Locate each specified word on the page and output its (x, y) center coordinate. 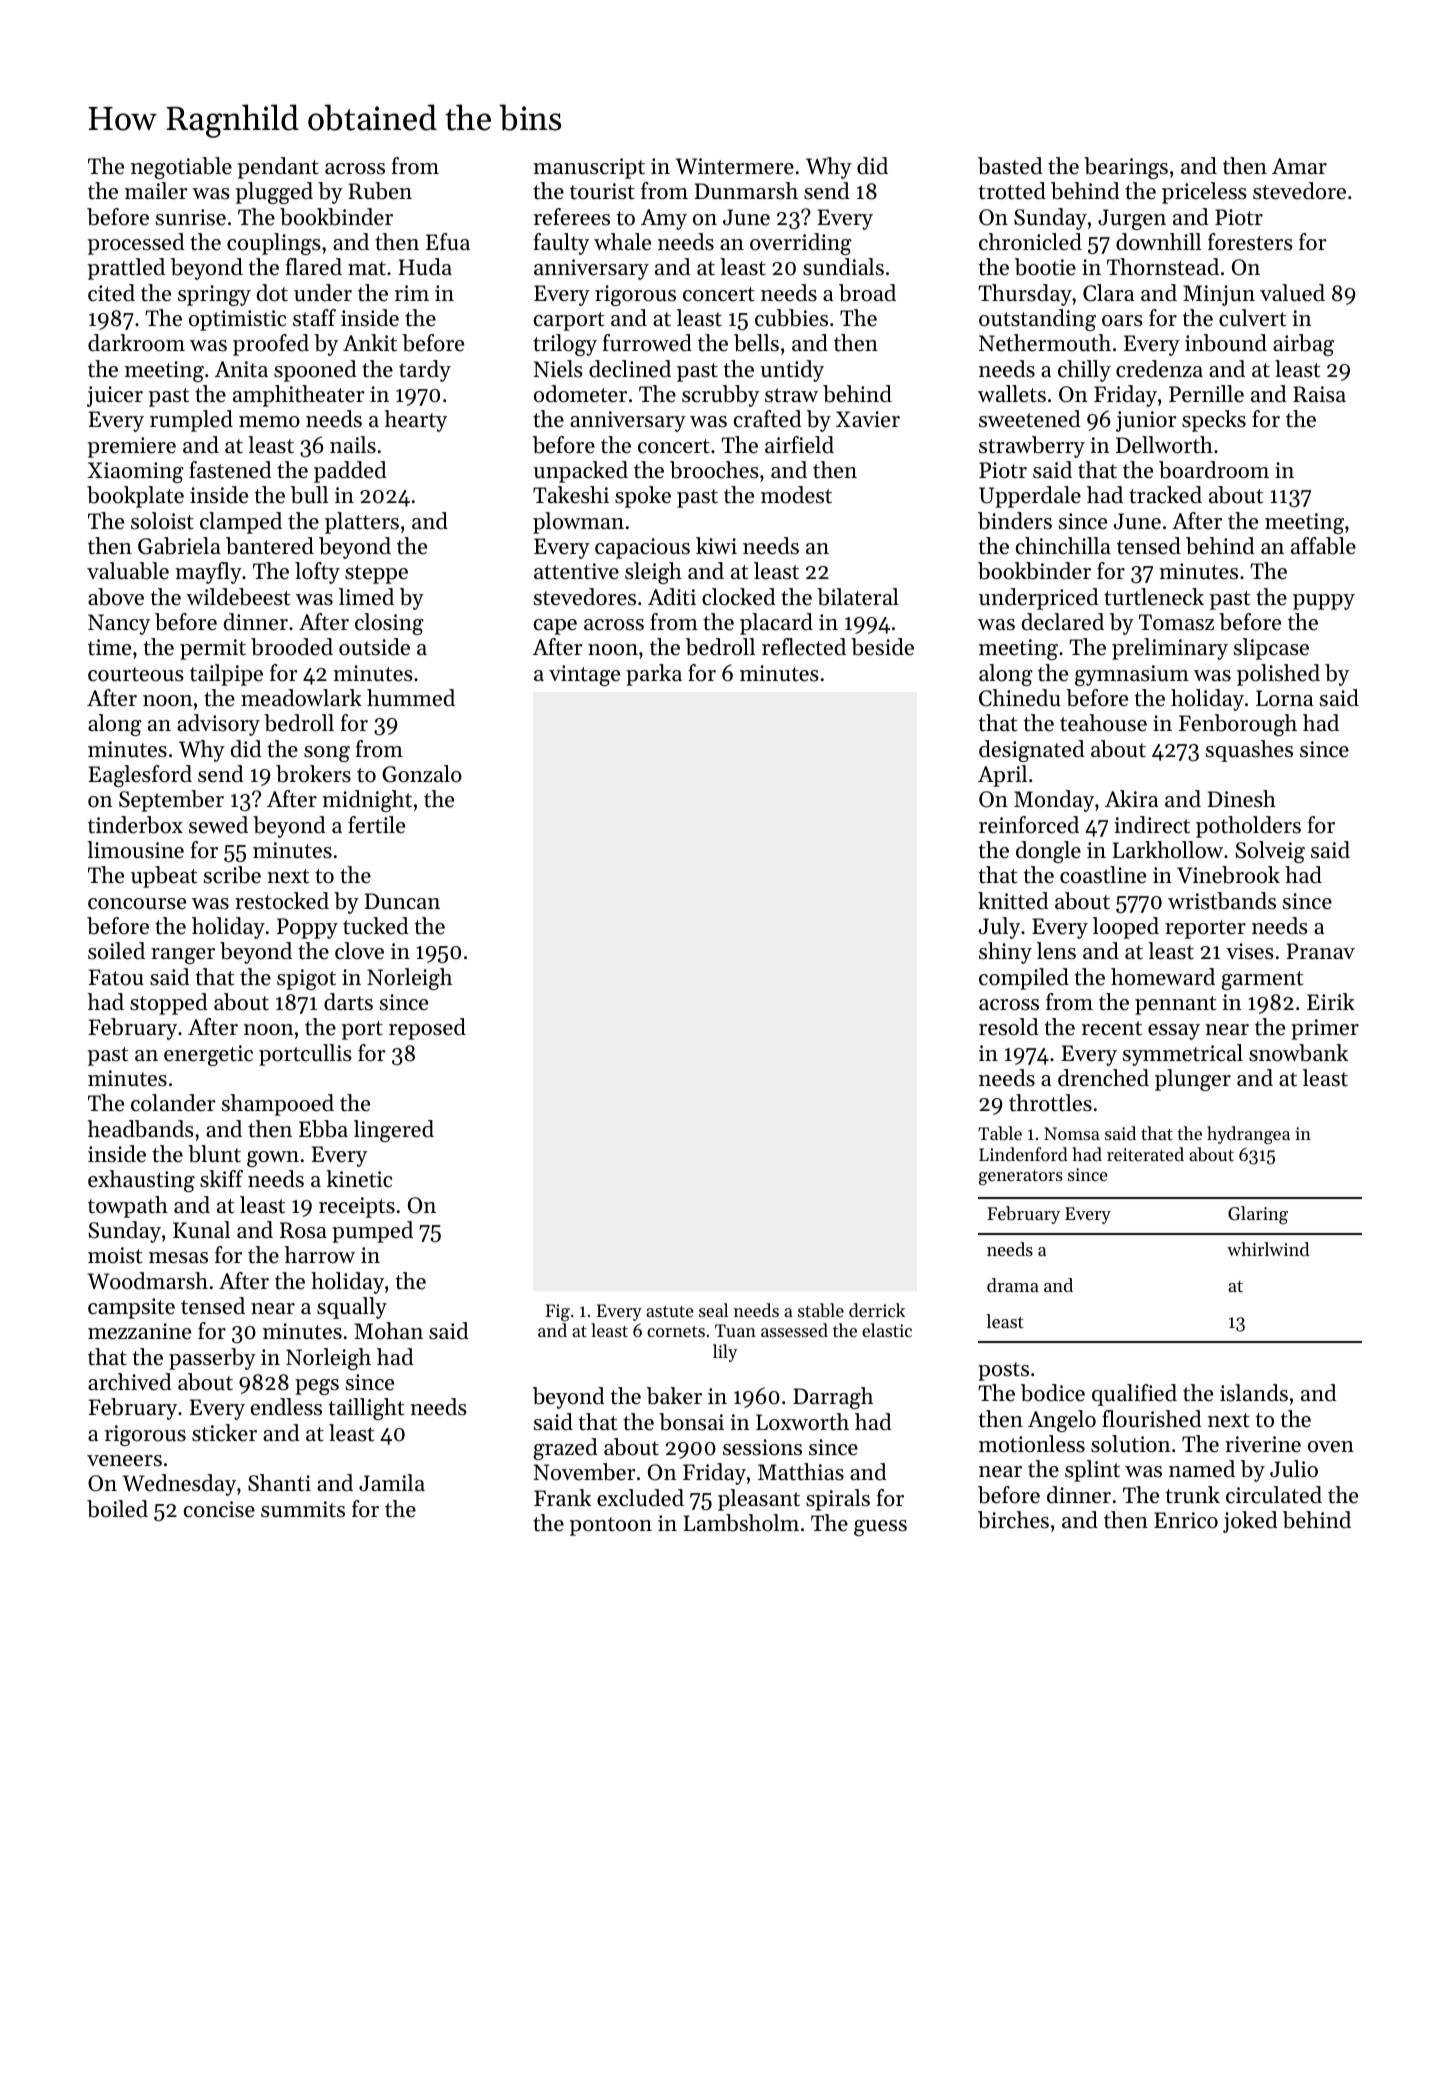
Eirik (1331, 1001)
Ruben (380, 191)
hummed (411, 698)
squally (352, 1308)
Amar (1299, 166)
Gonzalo (422, 774)
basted (1010, 166)
